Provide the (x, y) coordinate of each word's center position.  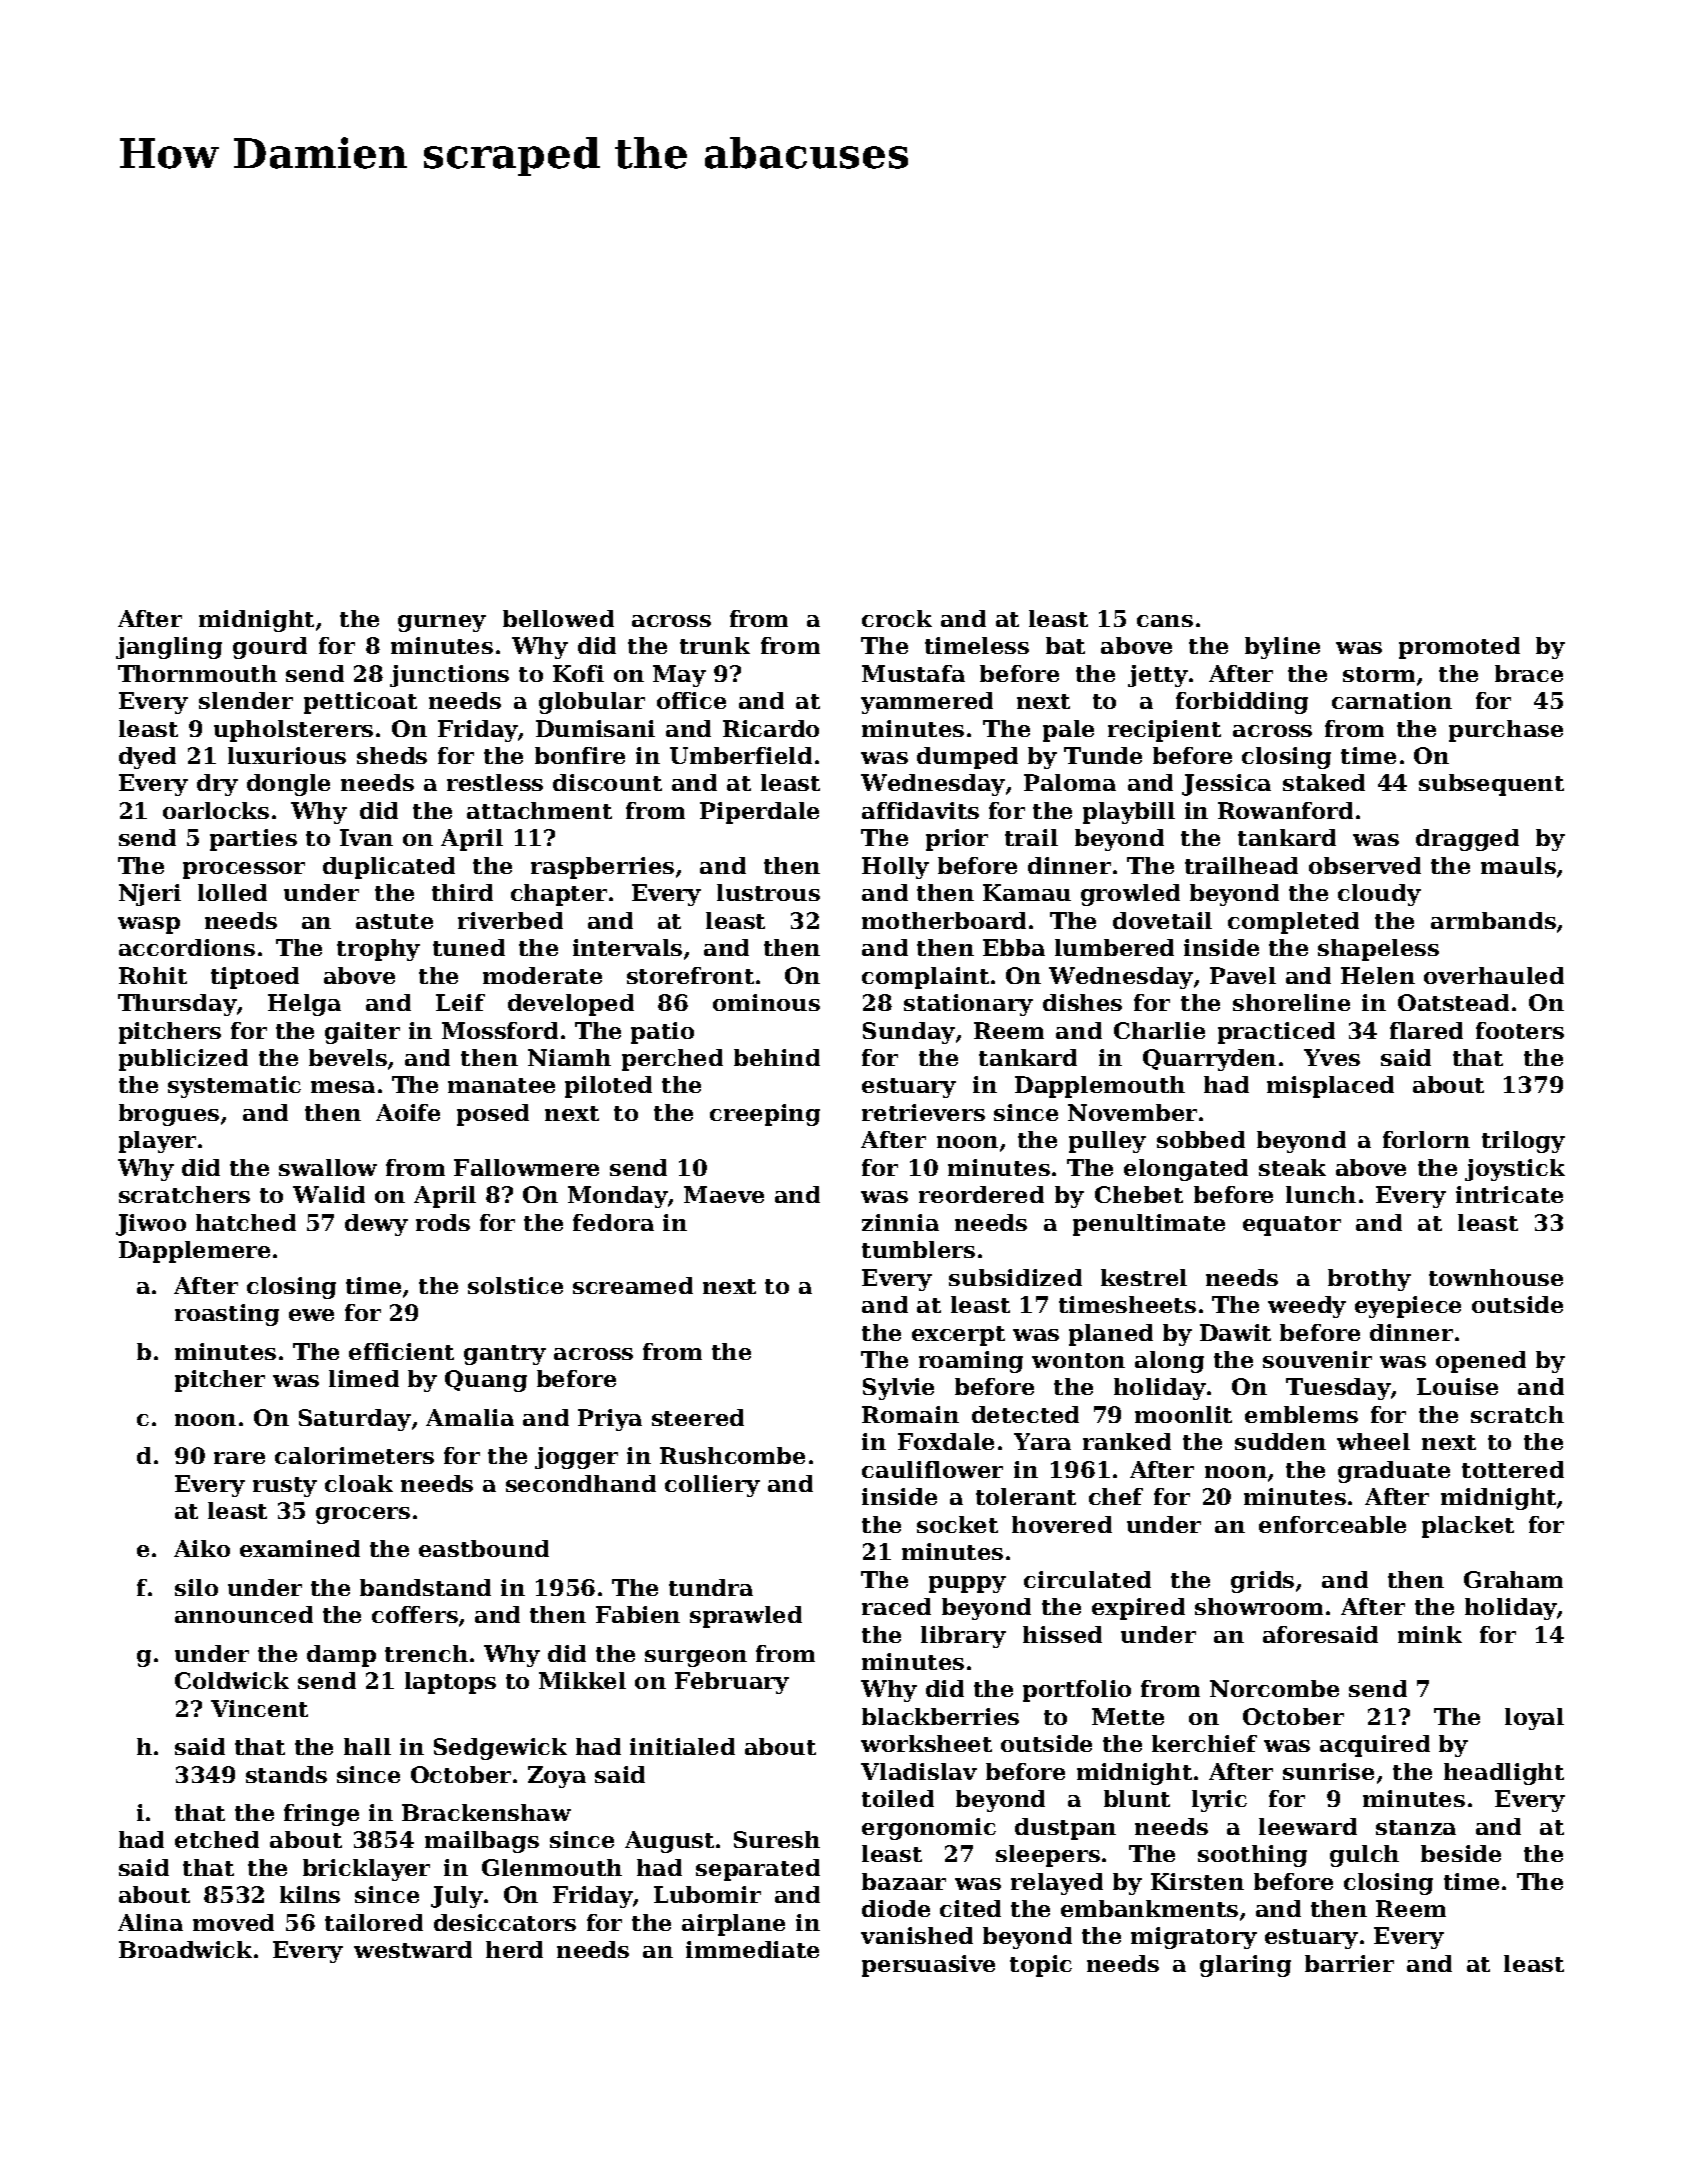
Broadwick (185, 1949)
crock (897, 618)
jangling (169, 648)
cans (1165, 621)
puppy (967, 1584)
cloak (359, 1483)
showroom (1259, 1606)
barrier (1349, 1963)
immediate (752, 1949)
